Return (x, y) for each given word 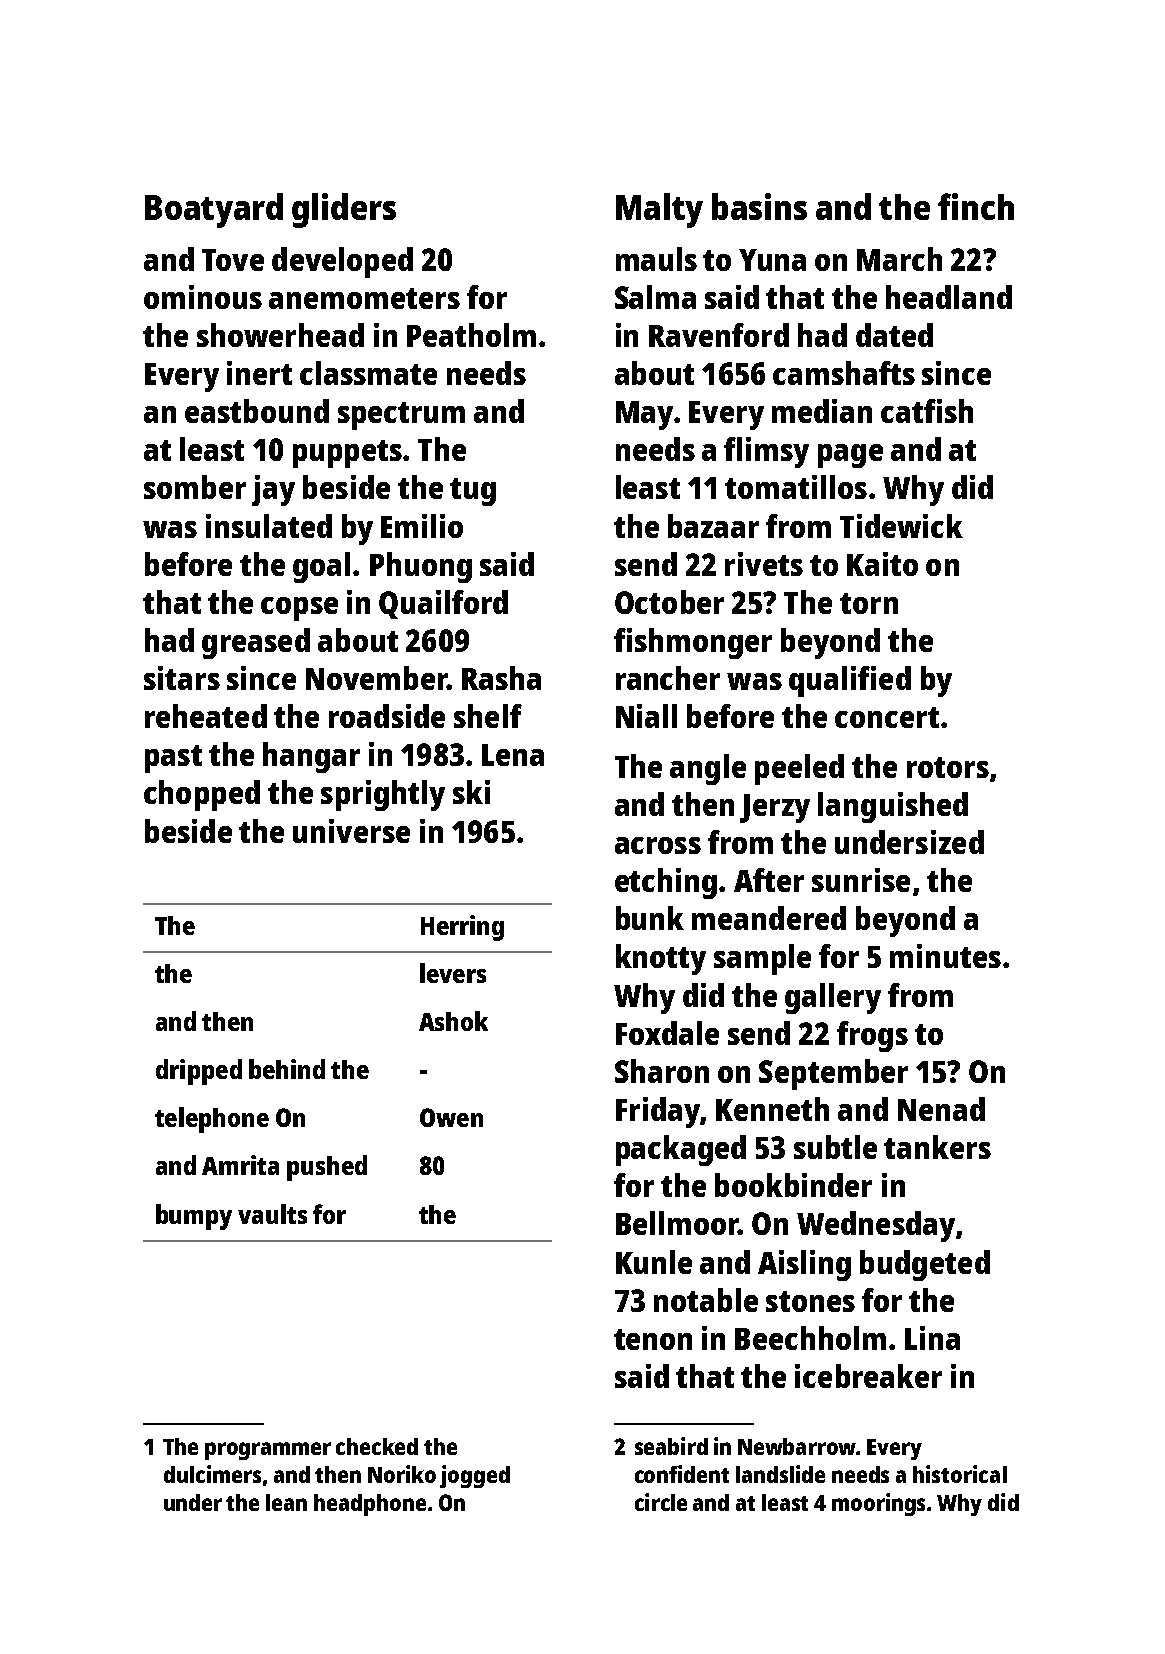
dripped (199, 1072)
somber (195, 487)
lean (286, 1502)
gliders (344, 210)
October (669, 602)
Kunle (654, 1262)
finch (976, 206)
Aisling (804, 1265)
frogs (872, 1036)
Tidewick (901, 526)
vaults (272, 1214)
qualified (850, 681)
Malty (659, 210)
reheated (206, 716)
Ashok (453, 1021)
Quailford (443, 604)
